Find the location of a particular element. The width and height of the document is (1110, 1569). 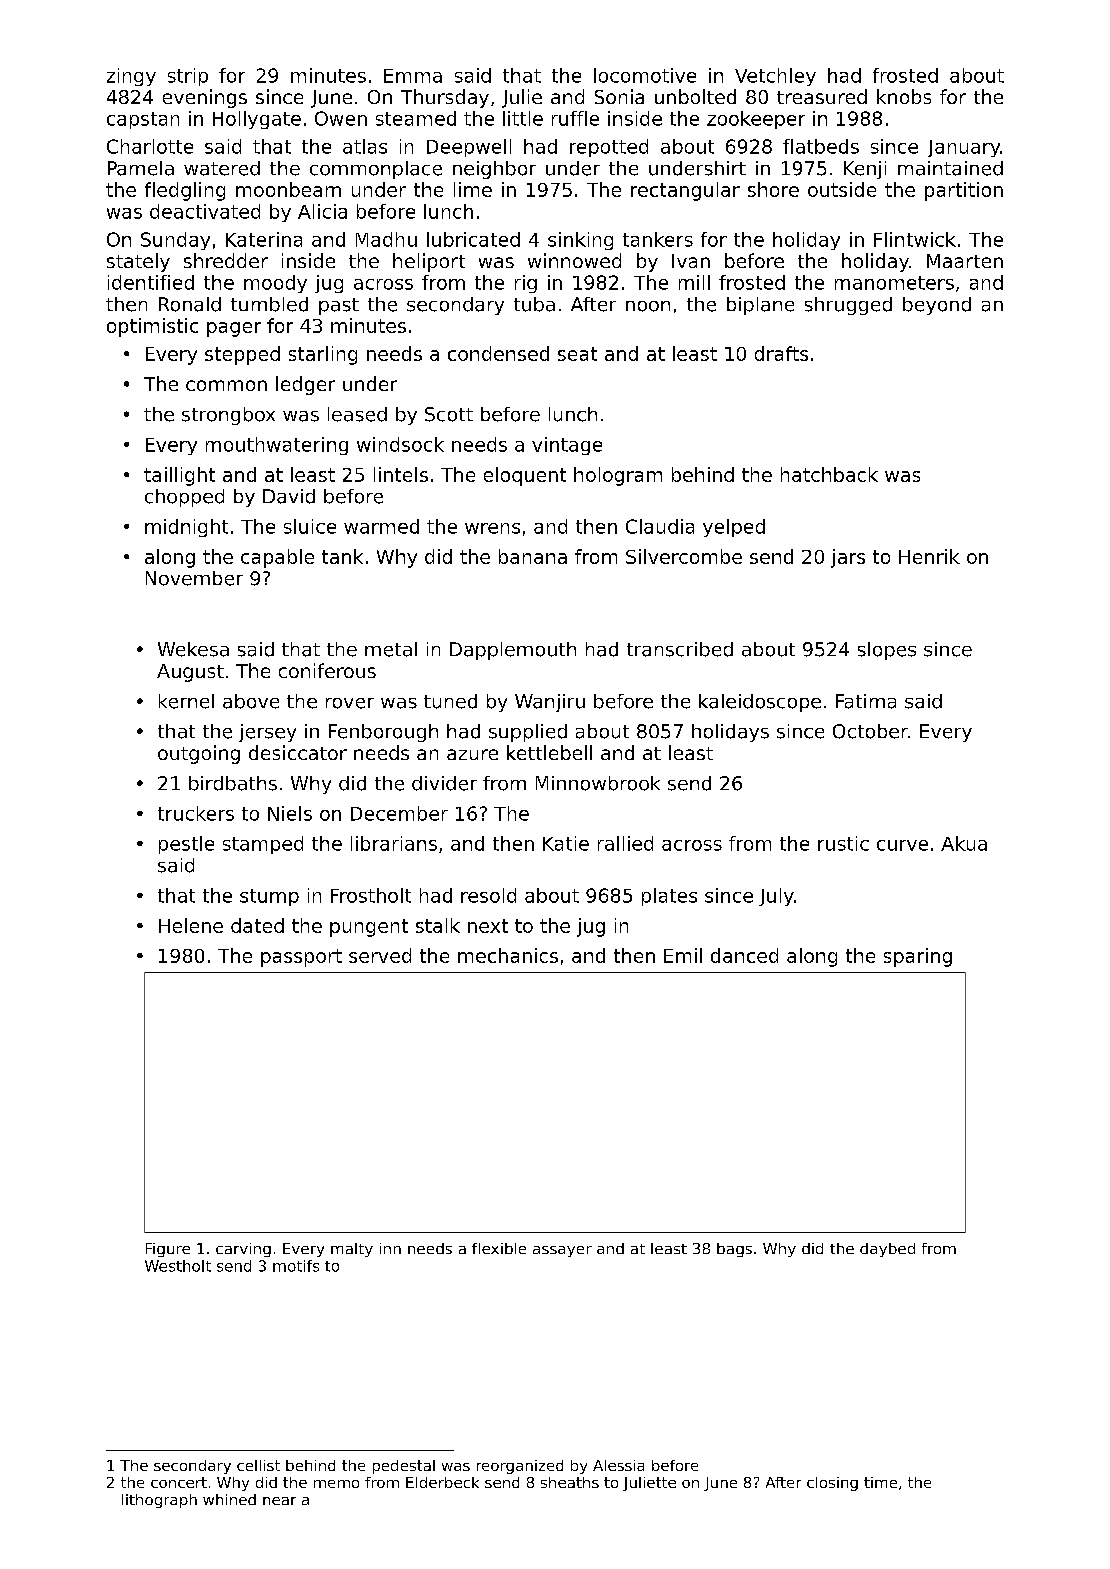

Hollygate is located at coordinates (257, 120).
